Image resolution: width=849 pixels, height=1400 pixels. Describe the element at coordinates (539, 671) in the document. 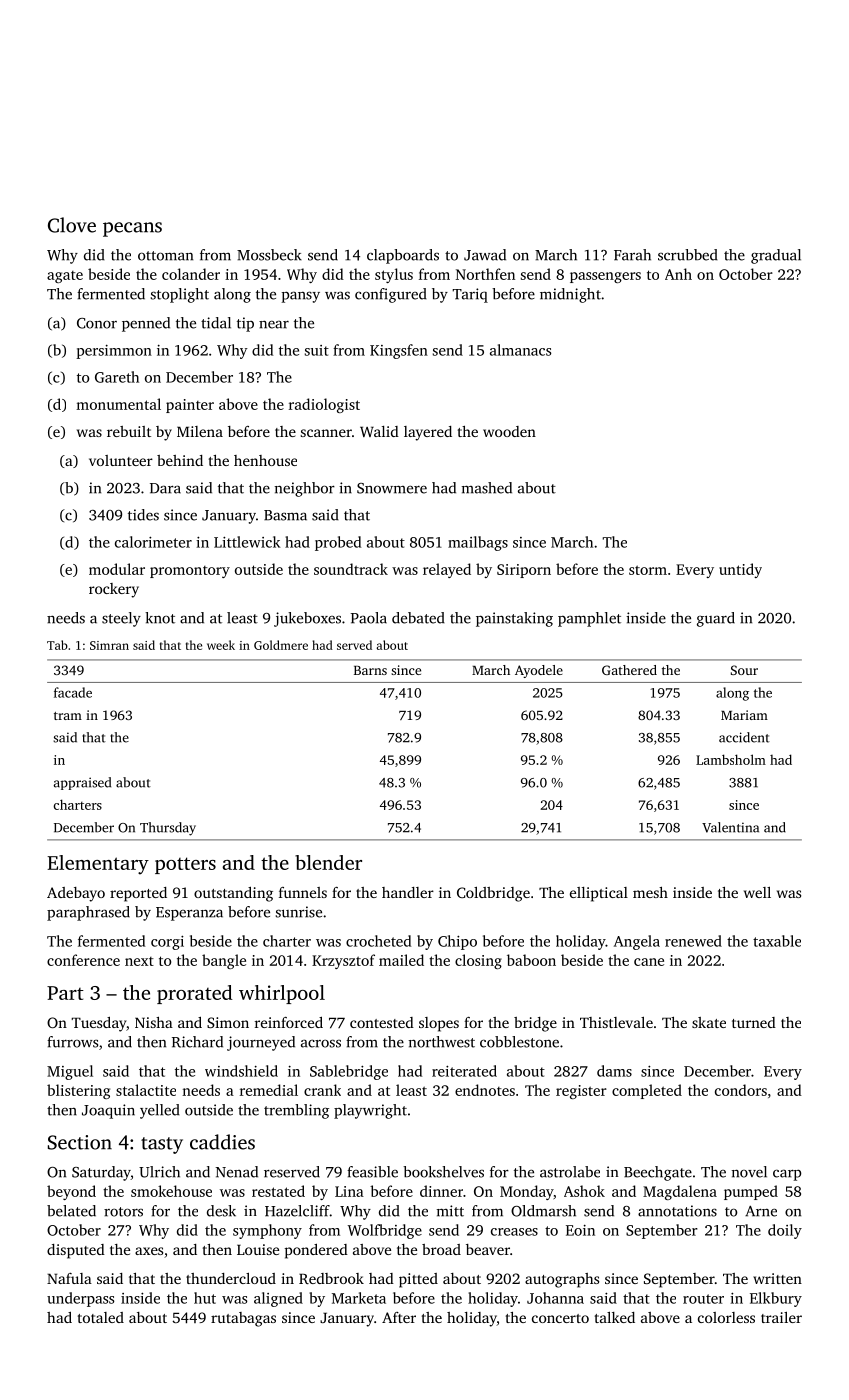

I see `Ayodele` at that location.
